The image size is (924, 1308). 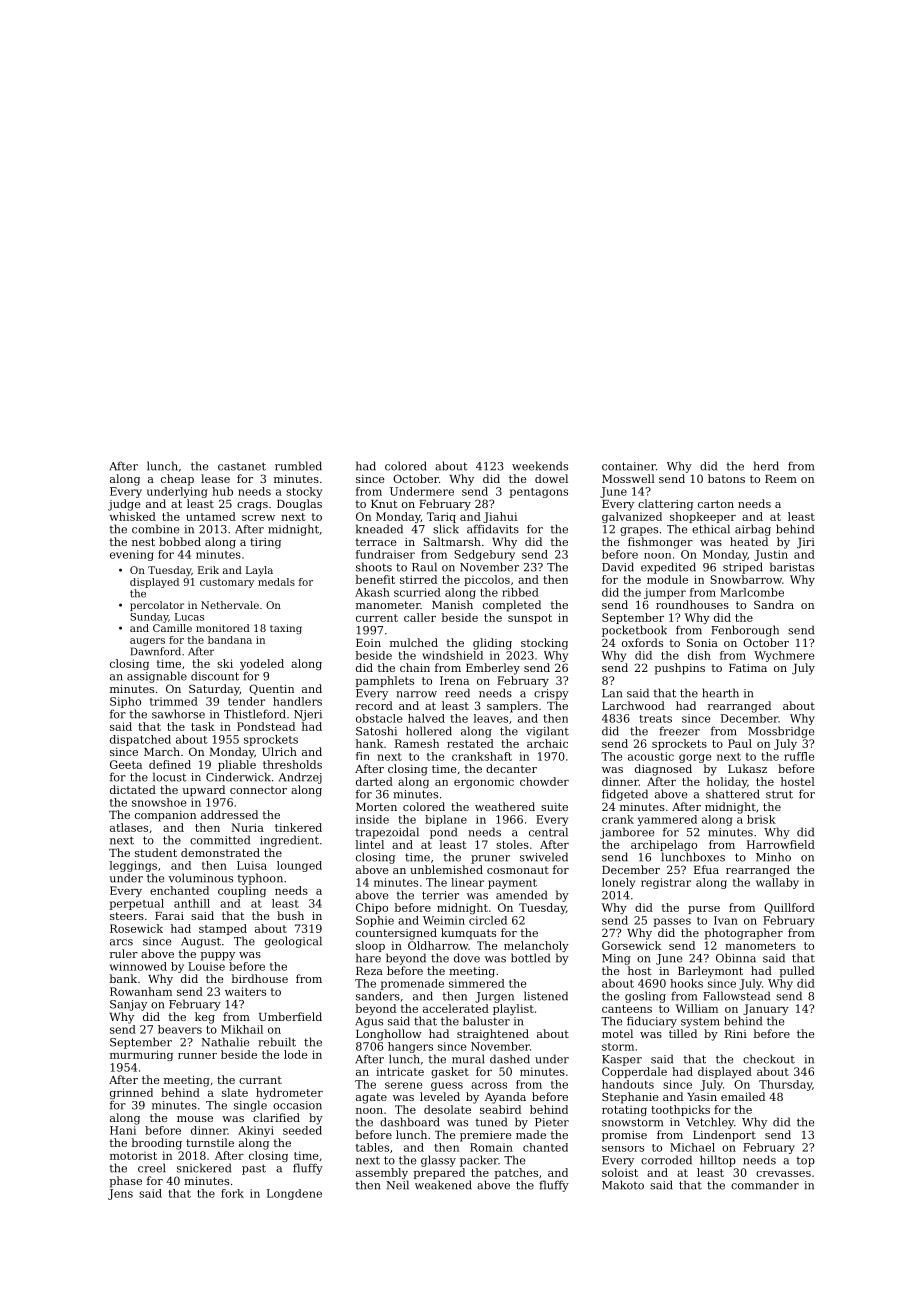 I want to click on simmered, so click(x=477, y=983).
